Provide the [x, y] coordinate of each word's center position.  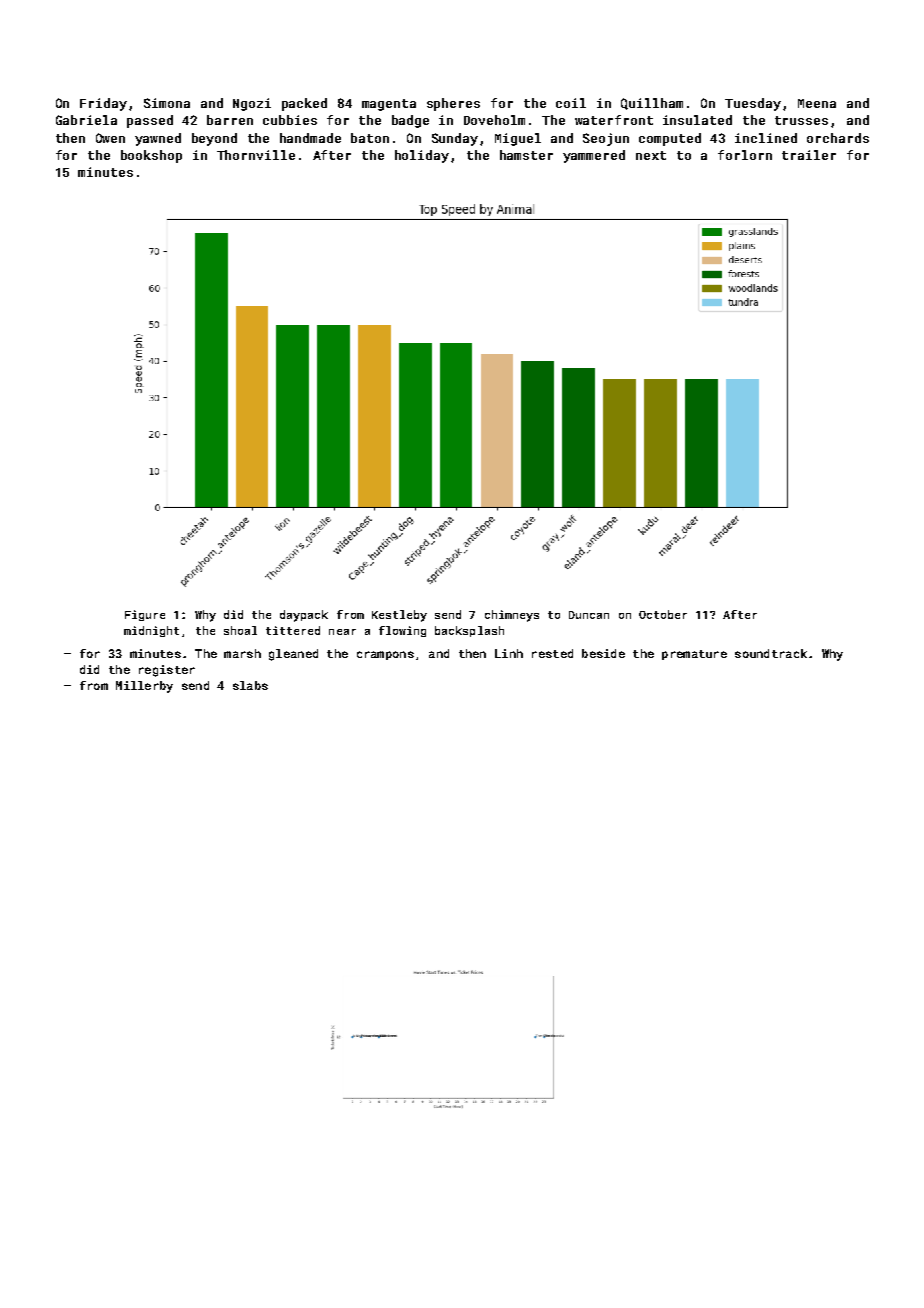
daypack [304, 616]
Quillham [652, 104]
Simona [167, 103]
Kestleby [399, 616]
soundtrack [771, 653]
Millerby [144, 687]
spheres [453, 104]
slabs [250, 685]
